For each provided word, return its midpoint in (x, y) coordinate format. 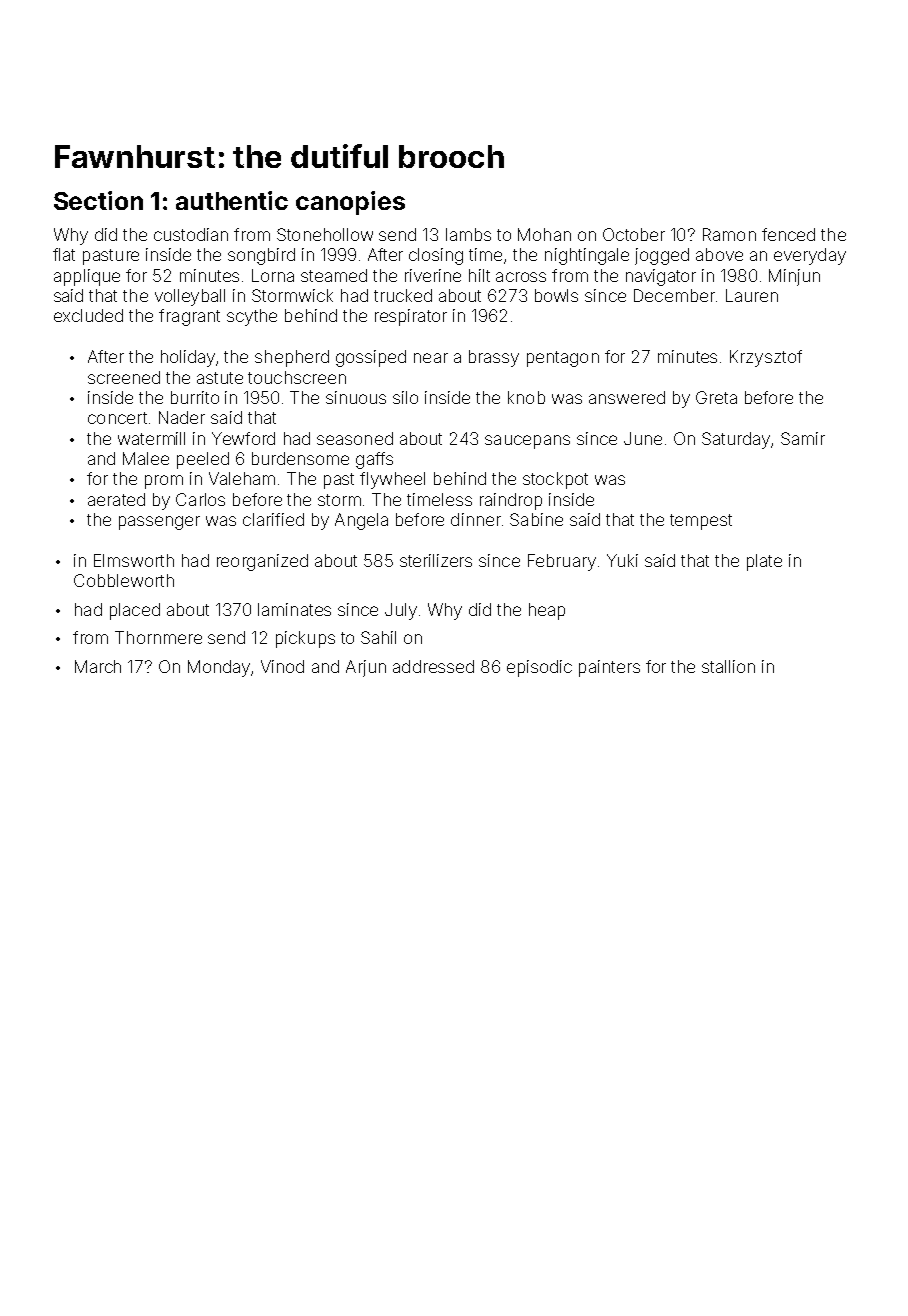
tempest (701, 522)
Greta (716, 397)
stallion (728, 666)
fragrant (189, 317)
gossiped (371, 358)
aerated (116, 499)
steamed (334, 275)
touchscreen (297, 377)
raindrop (511, 501)
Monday (219, 668)
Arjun (366, 668)
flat (64, 254)
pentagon (563, 359)
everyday (810, 256)
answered (627, 397)
